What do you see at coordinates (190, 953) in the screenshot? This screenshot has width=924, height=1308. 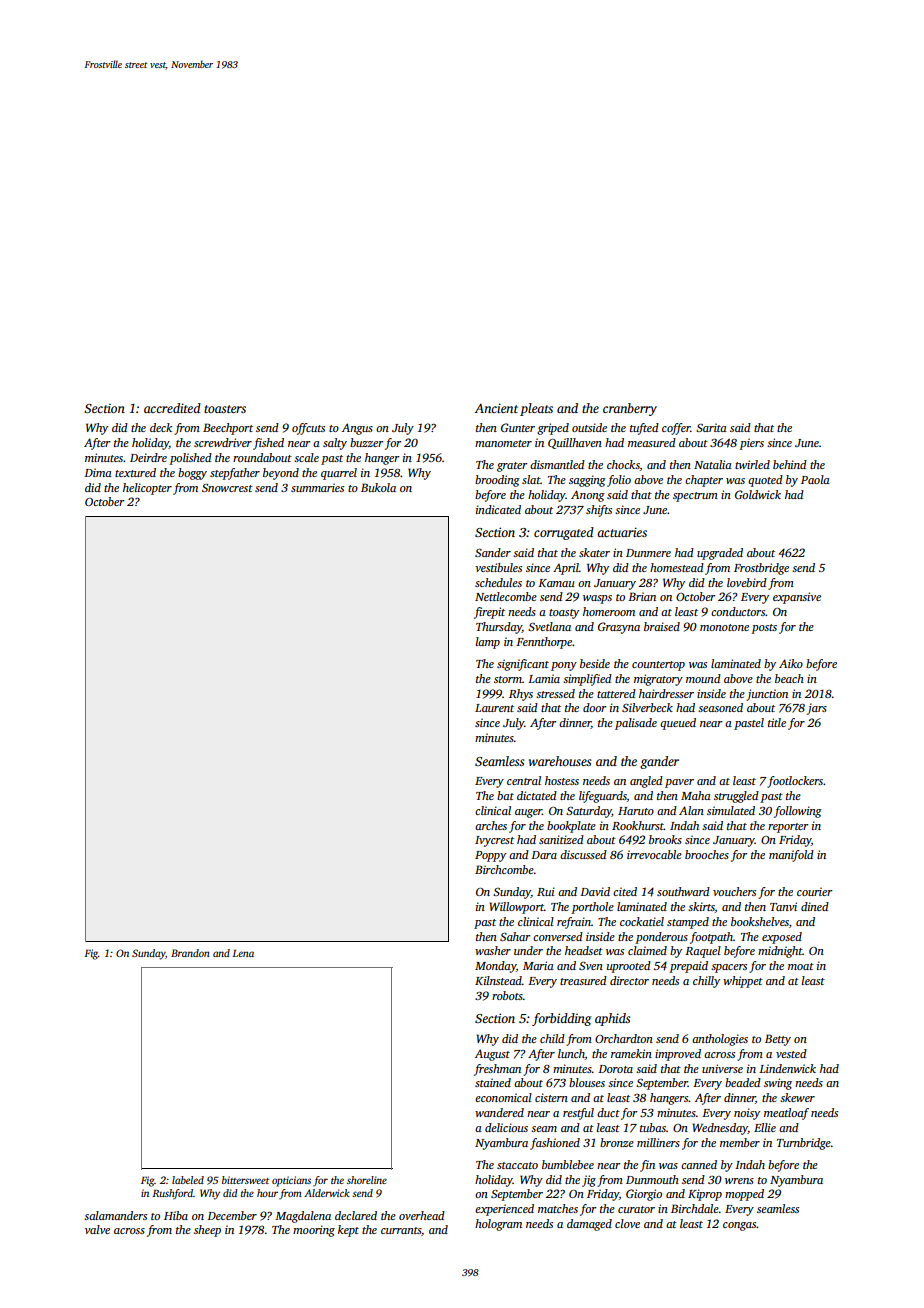 I see `Brandon` at bounding box center [190, 953].
